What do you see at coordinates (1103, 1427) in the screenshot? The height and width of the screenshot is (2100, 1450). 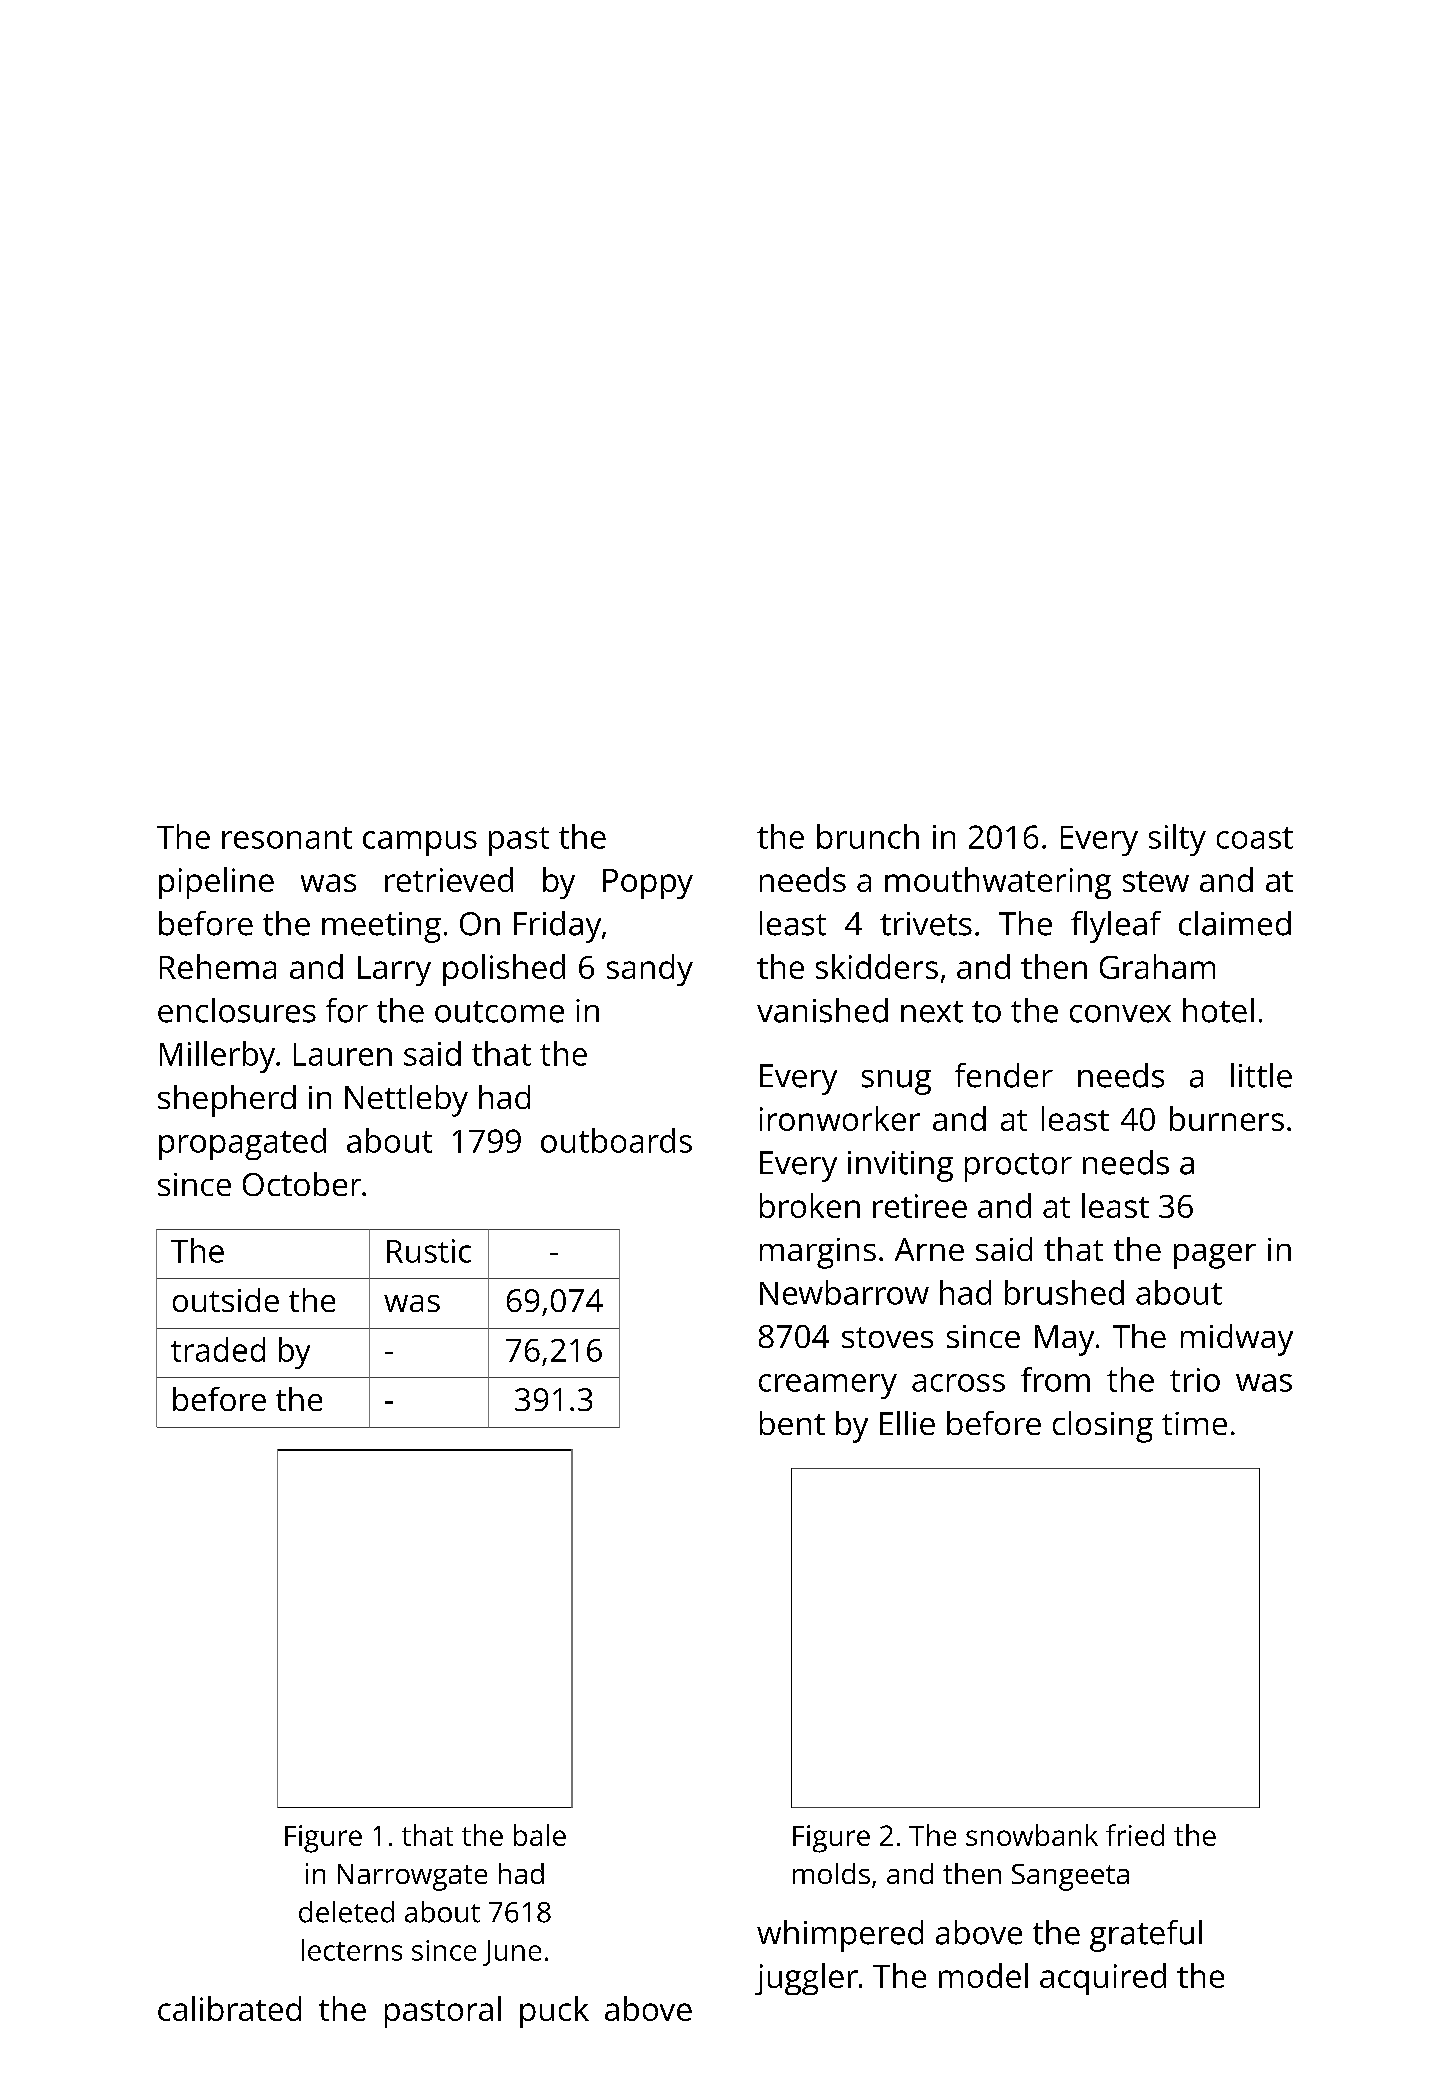 I see `closing` at bounding box center [1103, 1427].
